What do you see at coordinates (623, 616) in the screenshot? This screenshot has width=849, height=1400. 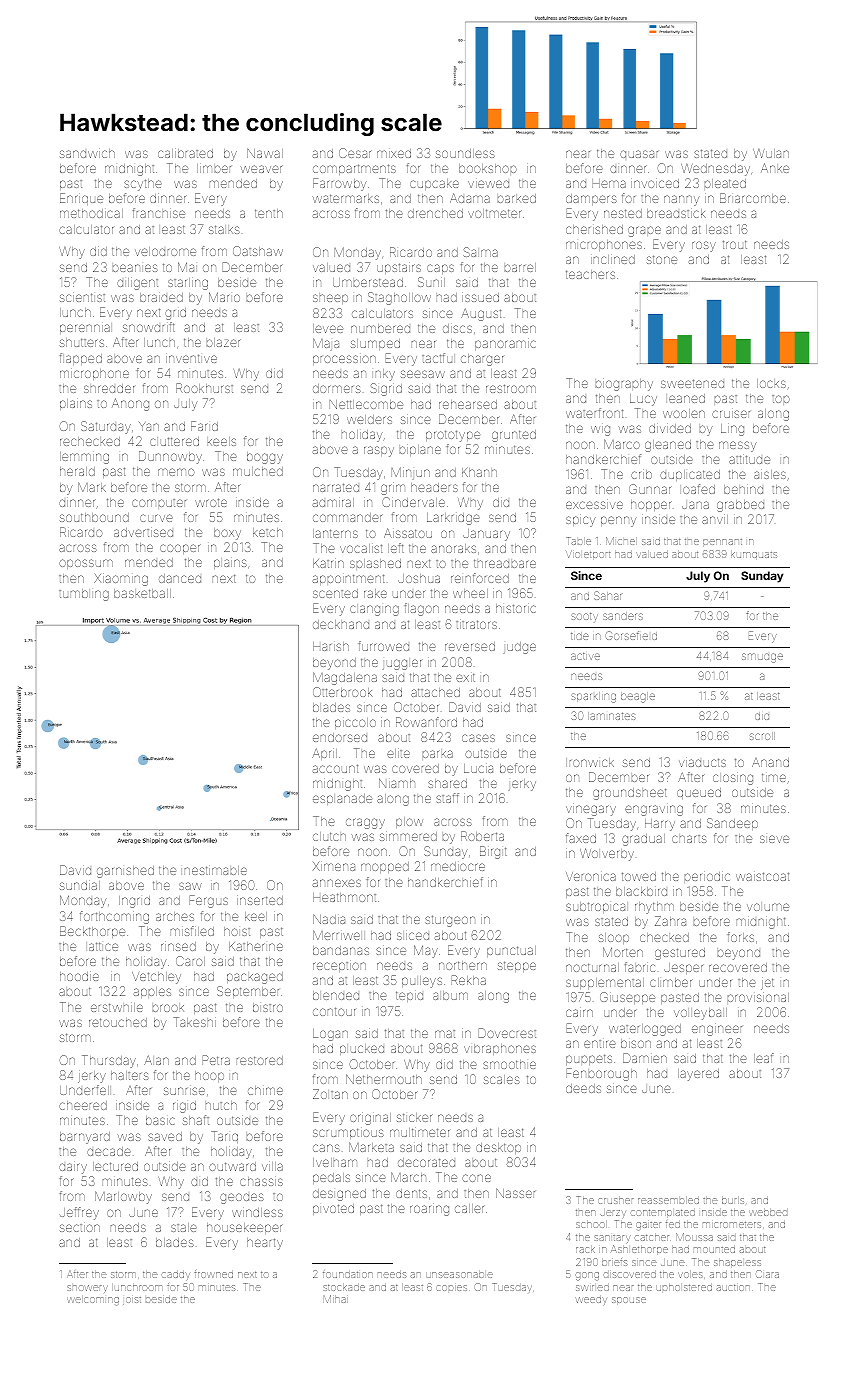 I see `sanders` at bounding box center [623, 616].
